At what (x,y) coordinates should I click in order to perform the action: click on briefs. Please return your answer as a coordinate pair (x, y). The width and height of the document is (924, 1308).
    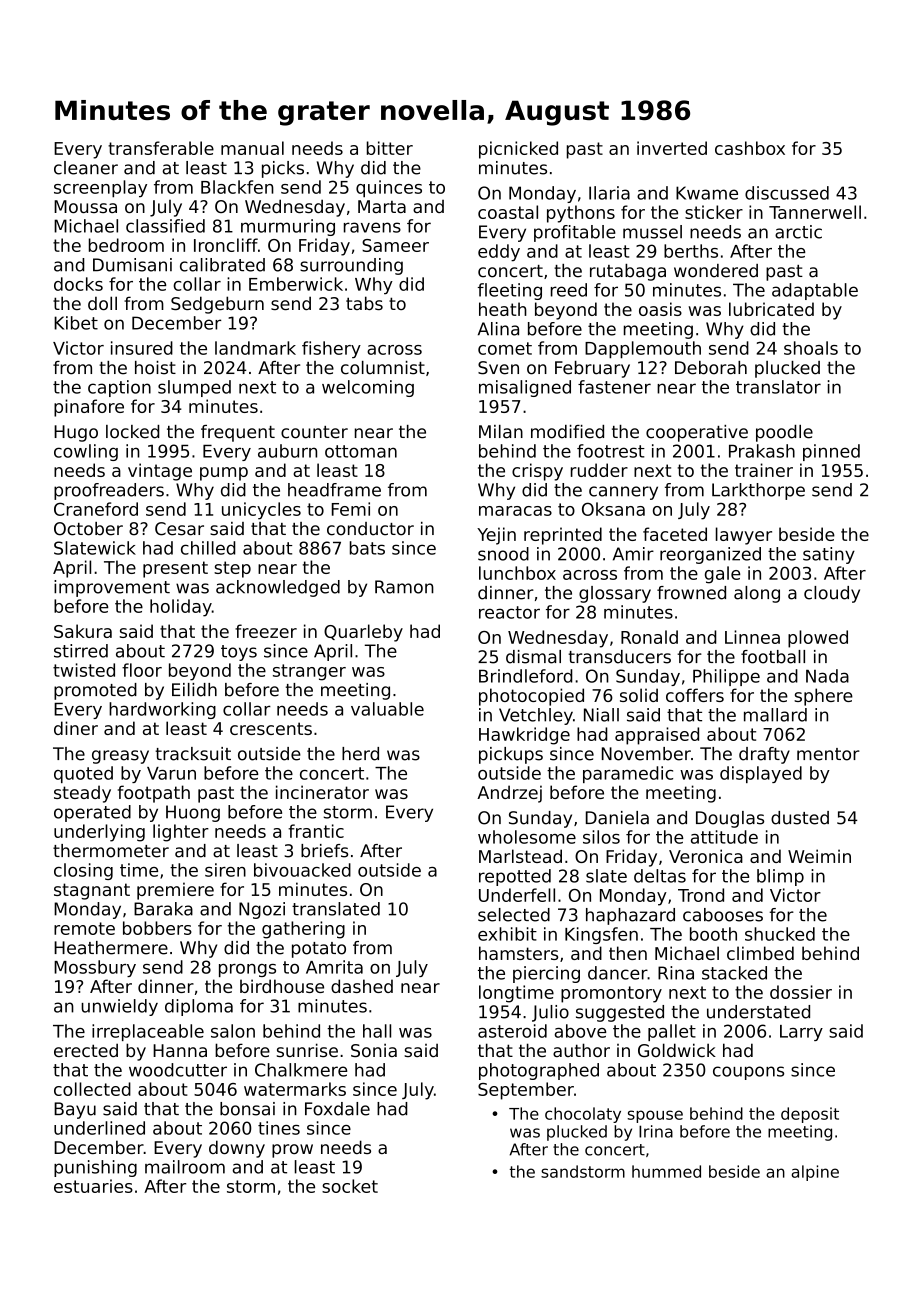
    Looking at the image, I should click on (324, 851).
